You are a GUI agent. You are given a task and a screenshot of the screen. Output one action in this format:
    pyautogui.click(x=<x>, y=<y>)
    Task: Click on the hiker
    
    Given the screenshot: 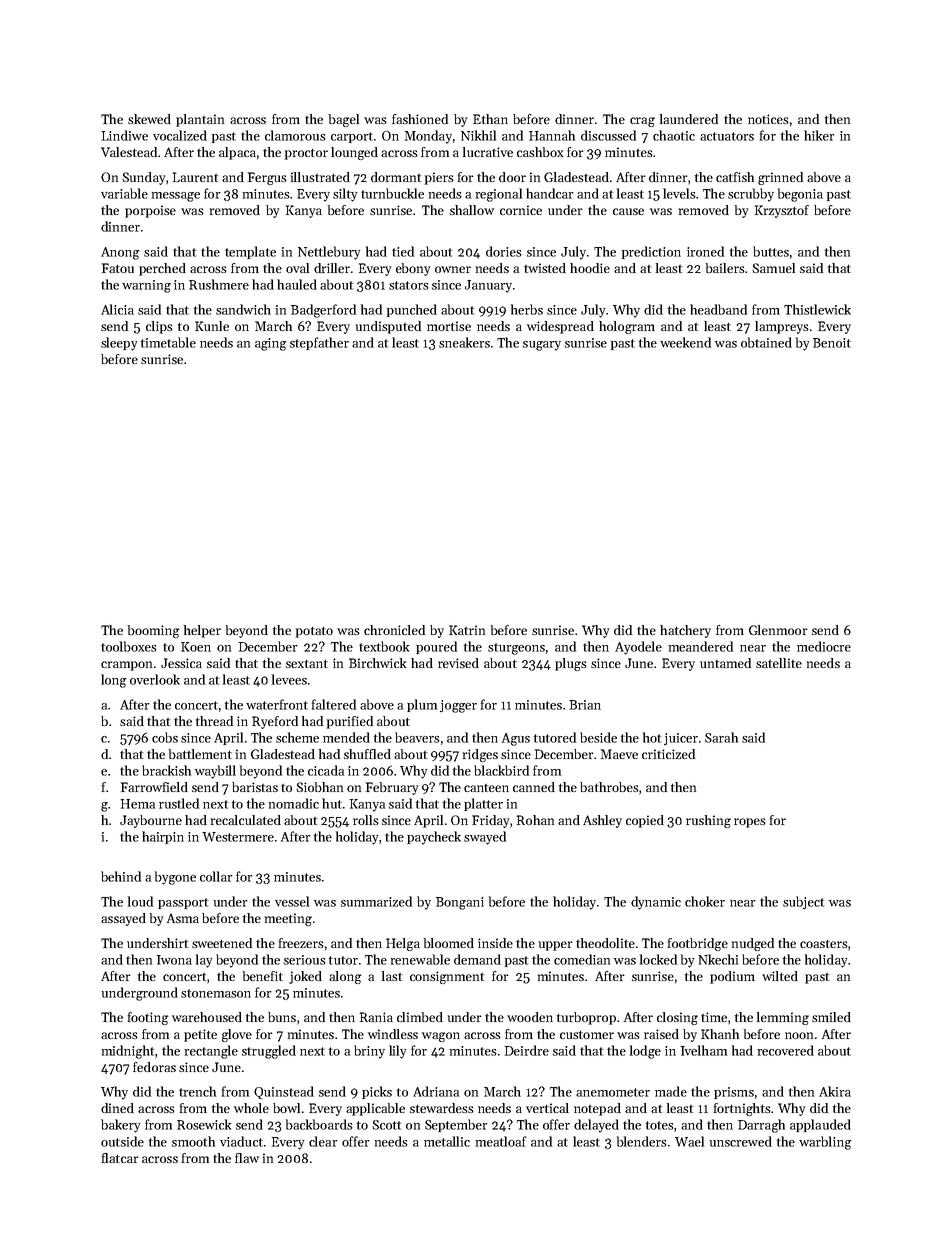 What is the action you would take?
    pyautogui.click(x=819, y=135)
